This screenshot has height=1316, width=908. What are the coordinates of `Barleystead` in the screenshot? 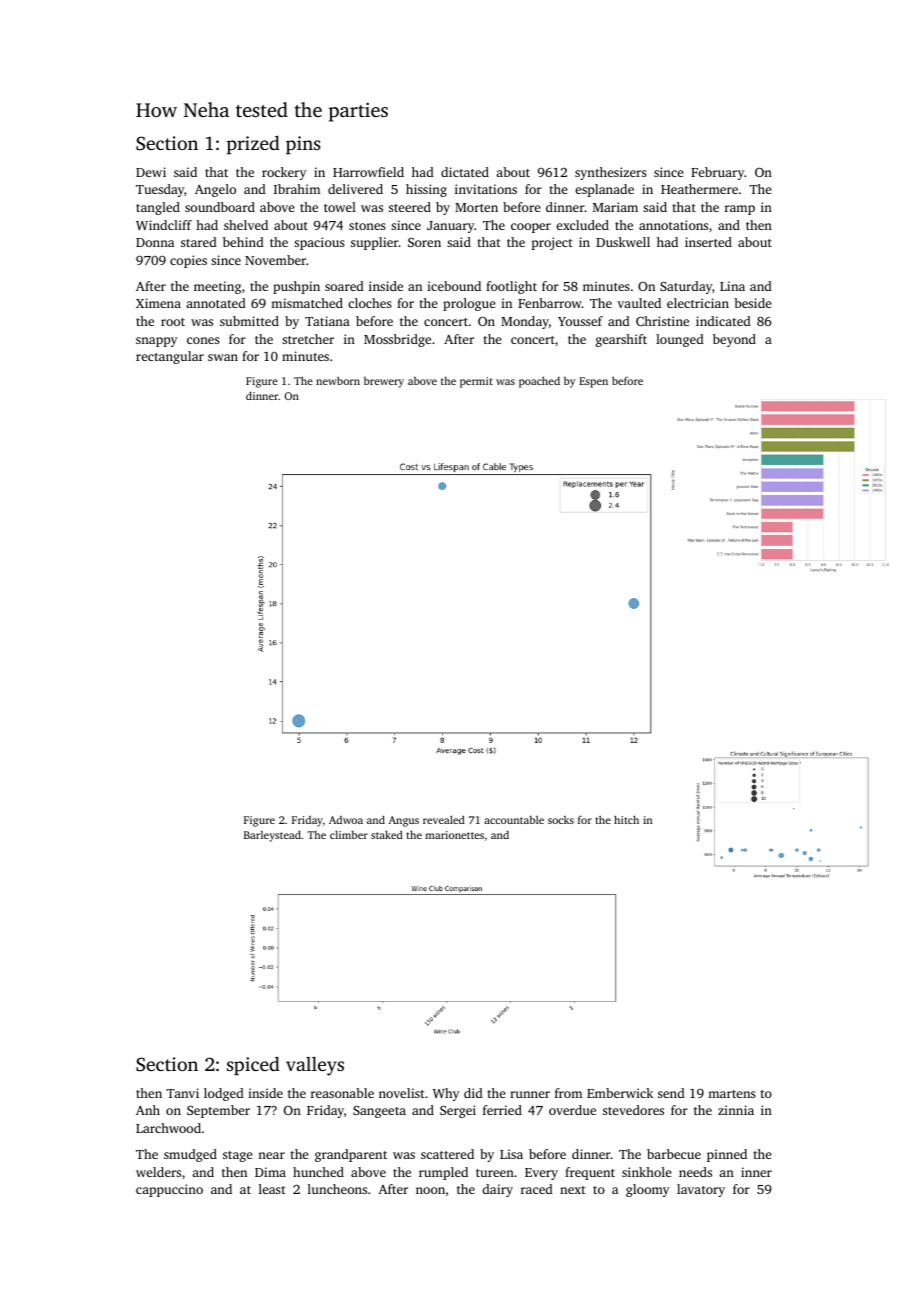 It's located at (272, 836).
